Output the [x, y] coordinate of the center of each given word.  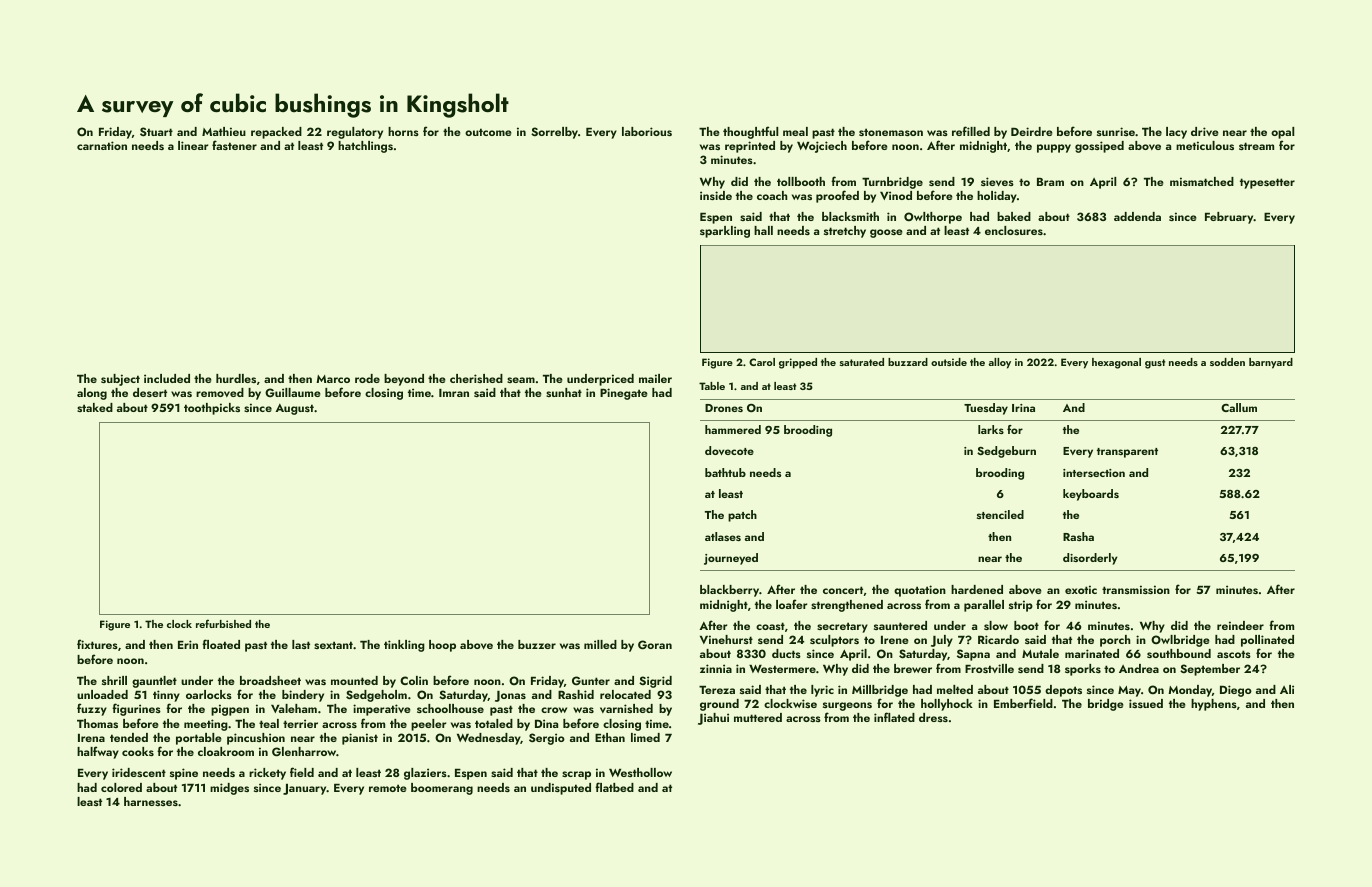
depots [1063, 691]
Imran [454, 393]
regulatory [355, 133]
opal [1282, 133]
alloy [1000, 363]
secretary [842, 627]
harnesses [151, 801]
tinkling [404, 646]
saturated [862, 362]
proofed [837, 196]
